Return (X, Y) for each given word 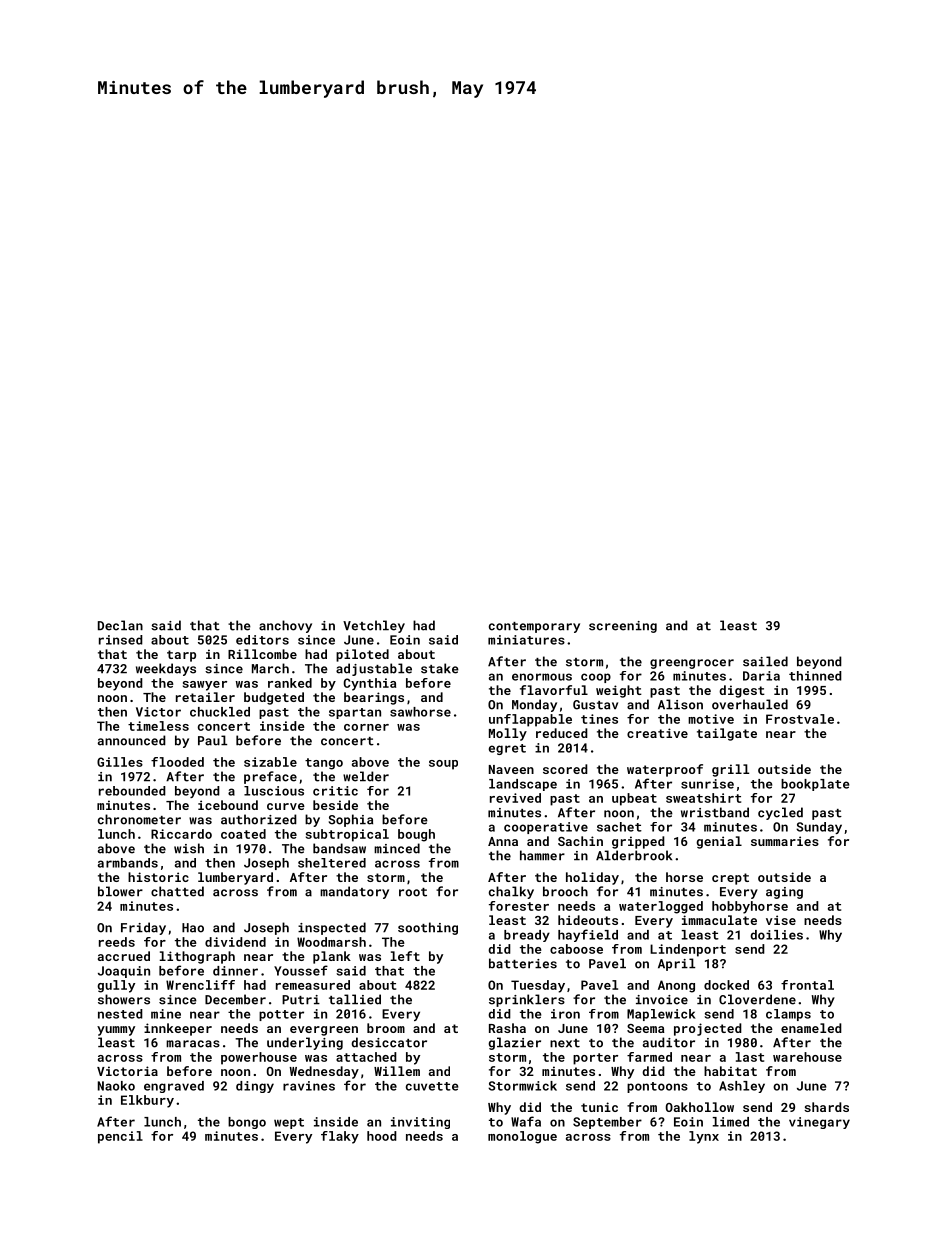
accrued (124, 956)
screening (623, 627)
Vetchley (374, 626)
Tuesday (538, 986)
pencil (120, 1137)
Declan (120, 625)
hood (382, 1136)
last (750, 1057)
